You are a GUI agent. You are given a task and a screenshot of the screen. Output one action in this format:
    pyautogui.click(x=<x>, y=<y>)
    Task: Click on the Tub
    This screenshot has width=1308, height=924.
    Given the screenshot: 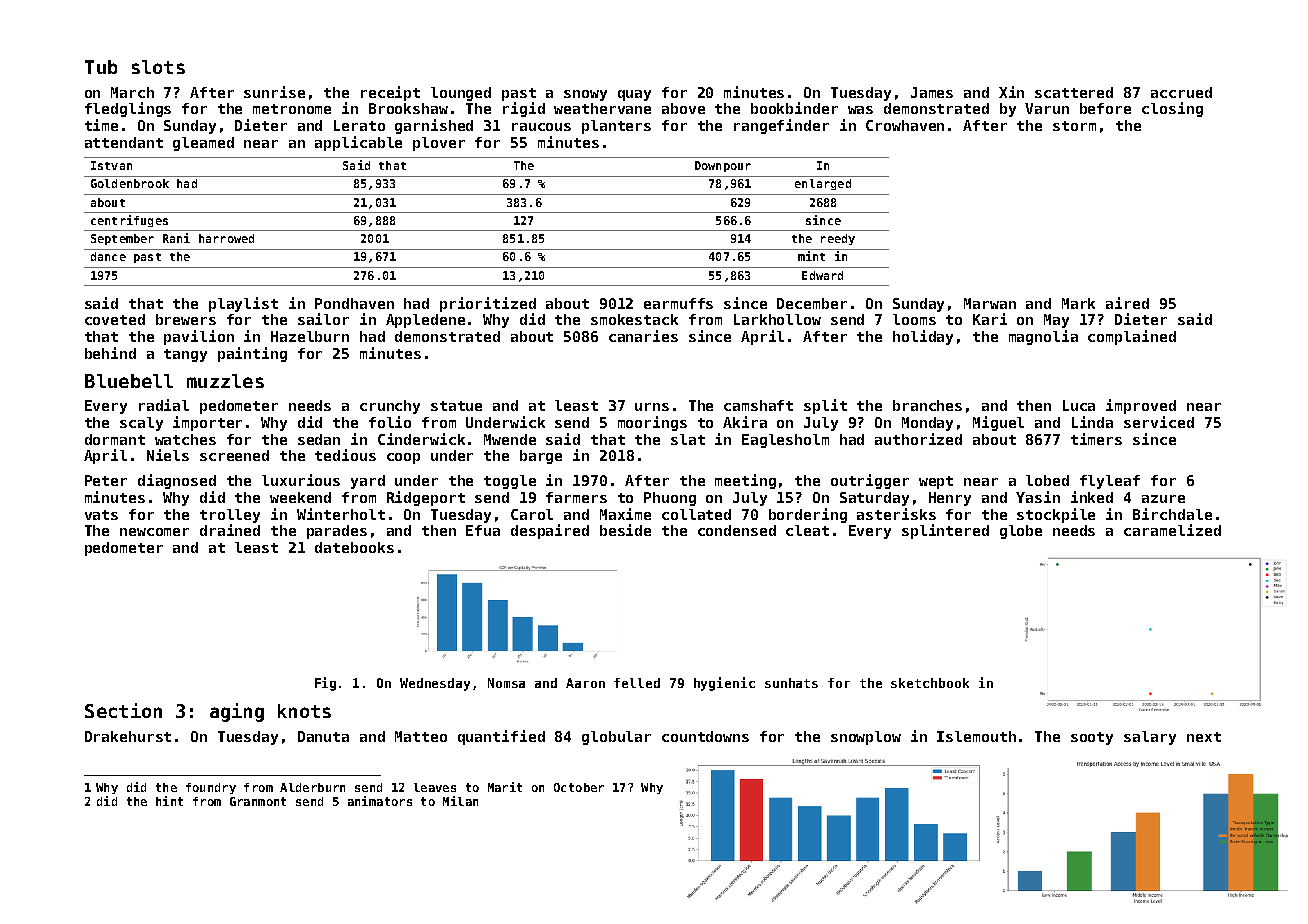 What is the action you would take?
    pyautogui.click(x=101, y=67)
